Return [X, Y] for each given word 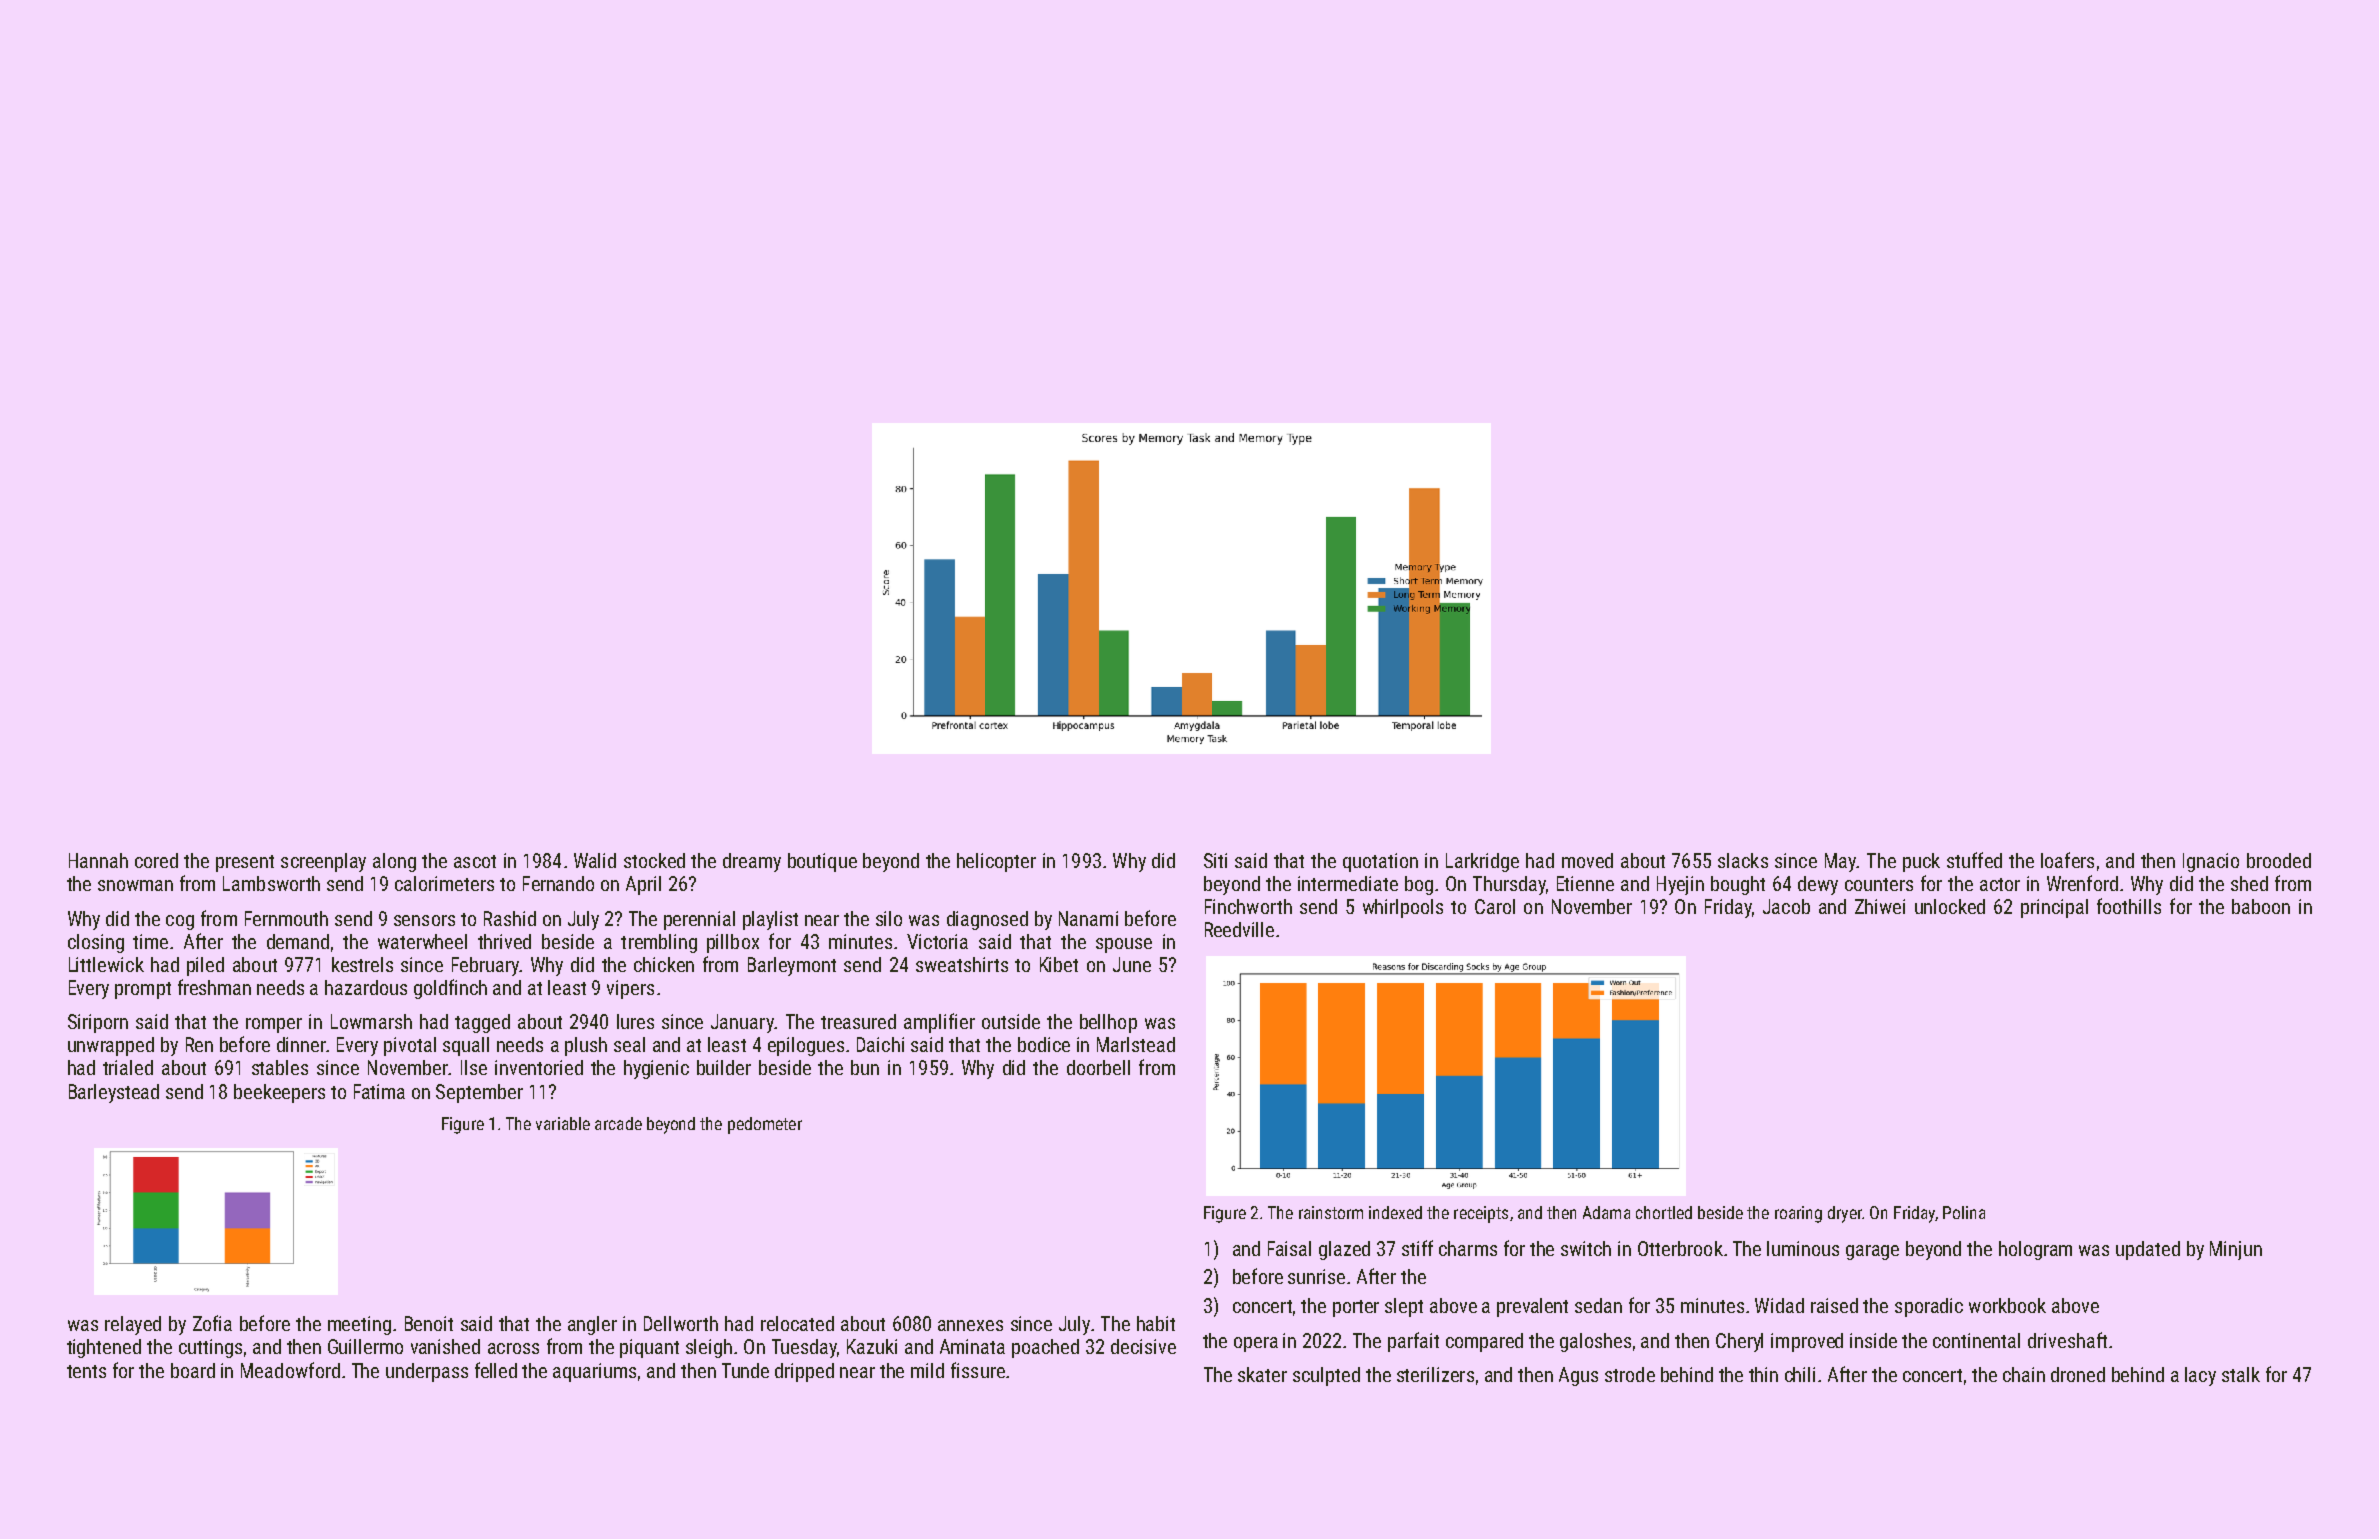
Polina [1964, 1212]
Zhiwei [1880, 906]
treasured [858, 1021]
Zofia [212, 1323]
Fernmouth [286, 918]
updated [2148, 1250]
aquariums [594, 1372]
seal [629, 1044]
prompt [143, 990]
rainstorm [1331, 1212]
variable [563, 1123]
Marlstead [1136, 1044]
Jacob [1786, 906]
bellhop [1108, 1023]
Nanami [1088, 918]
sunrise [1316, 1276]
